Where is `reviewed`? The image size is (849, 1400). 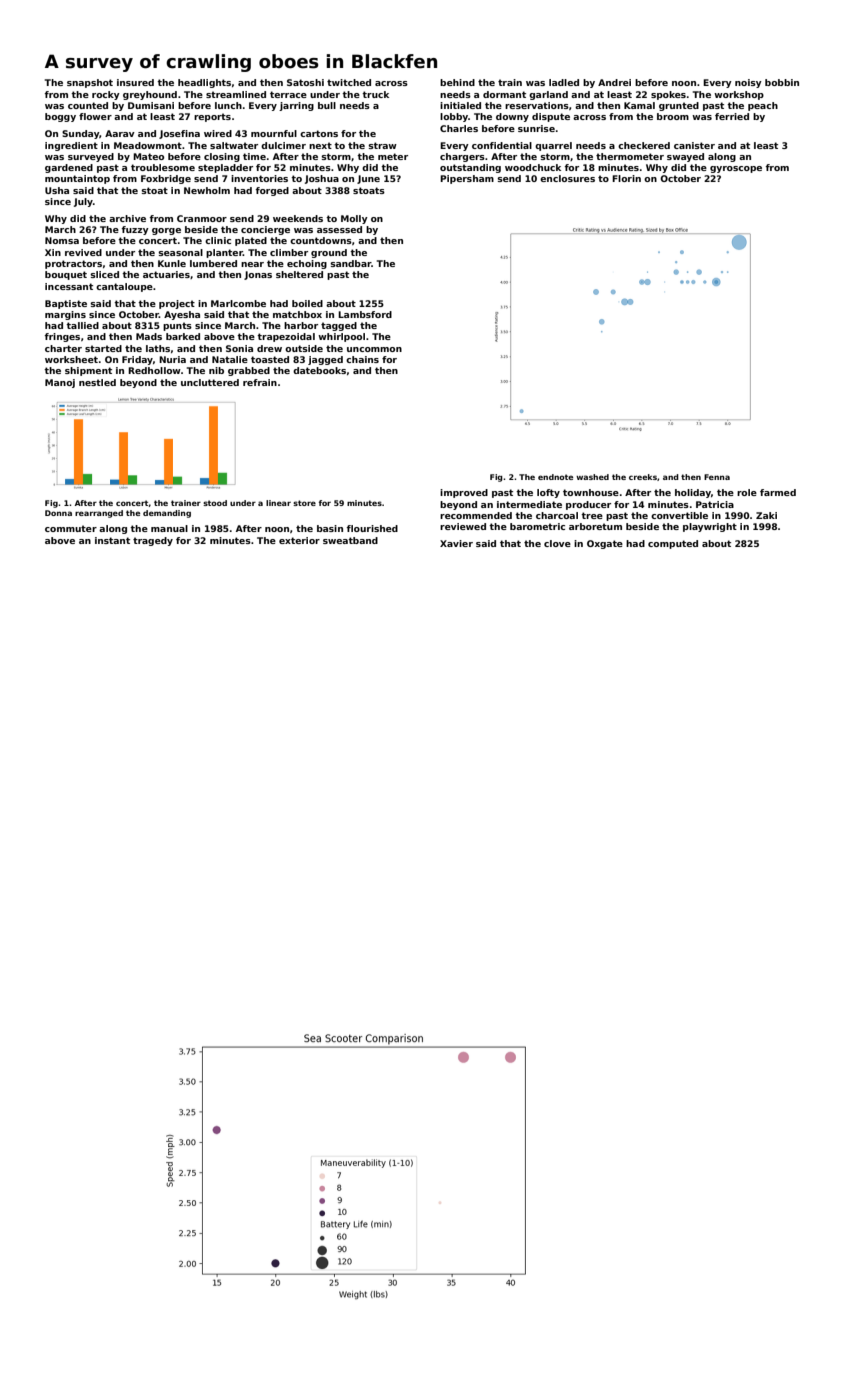
reviewed is located at coordinates (463, 526).
